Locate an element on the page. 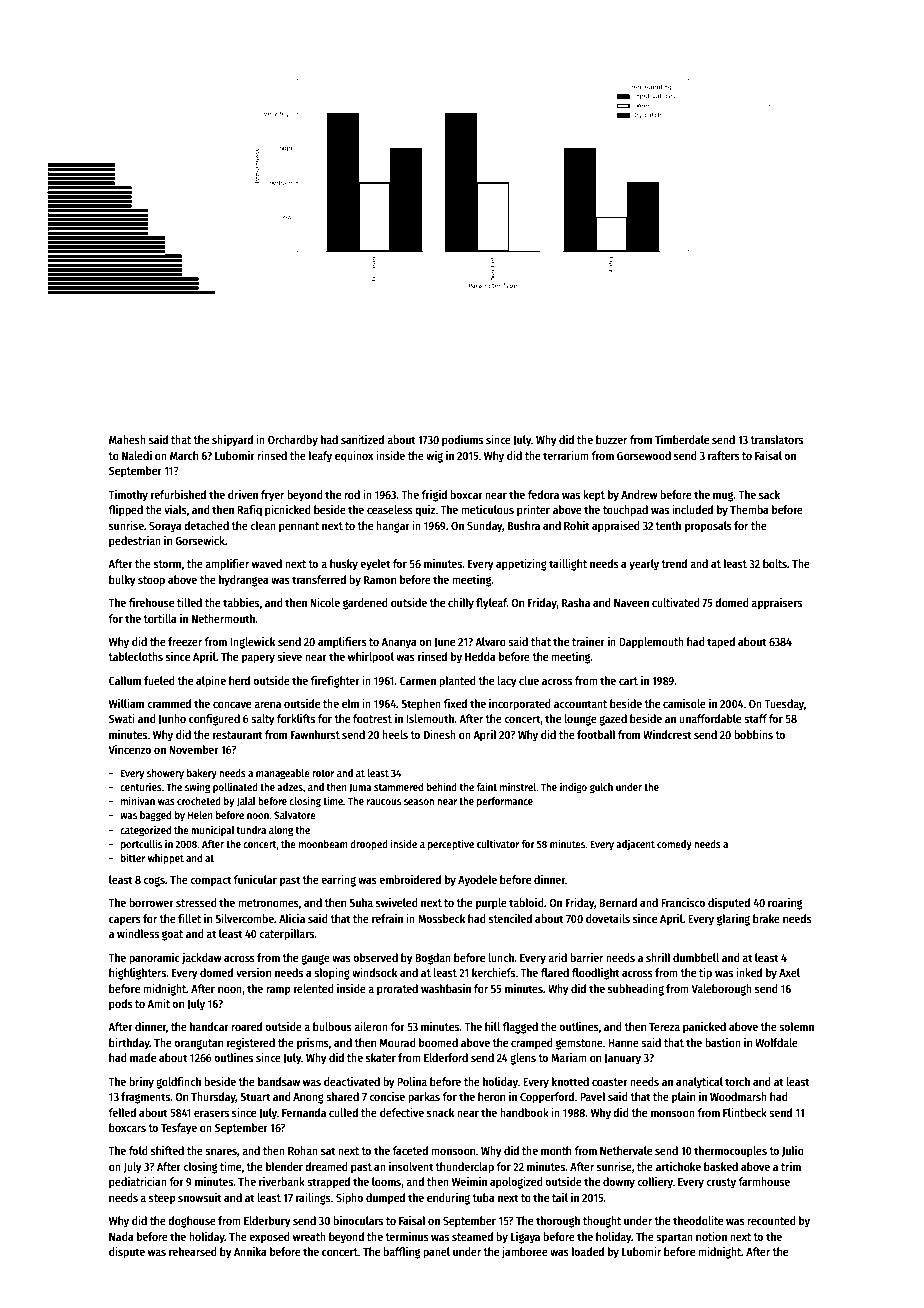 This document has height=1308, width=924. looms is located at coordinates (386, 1181).
